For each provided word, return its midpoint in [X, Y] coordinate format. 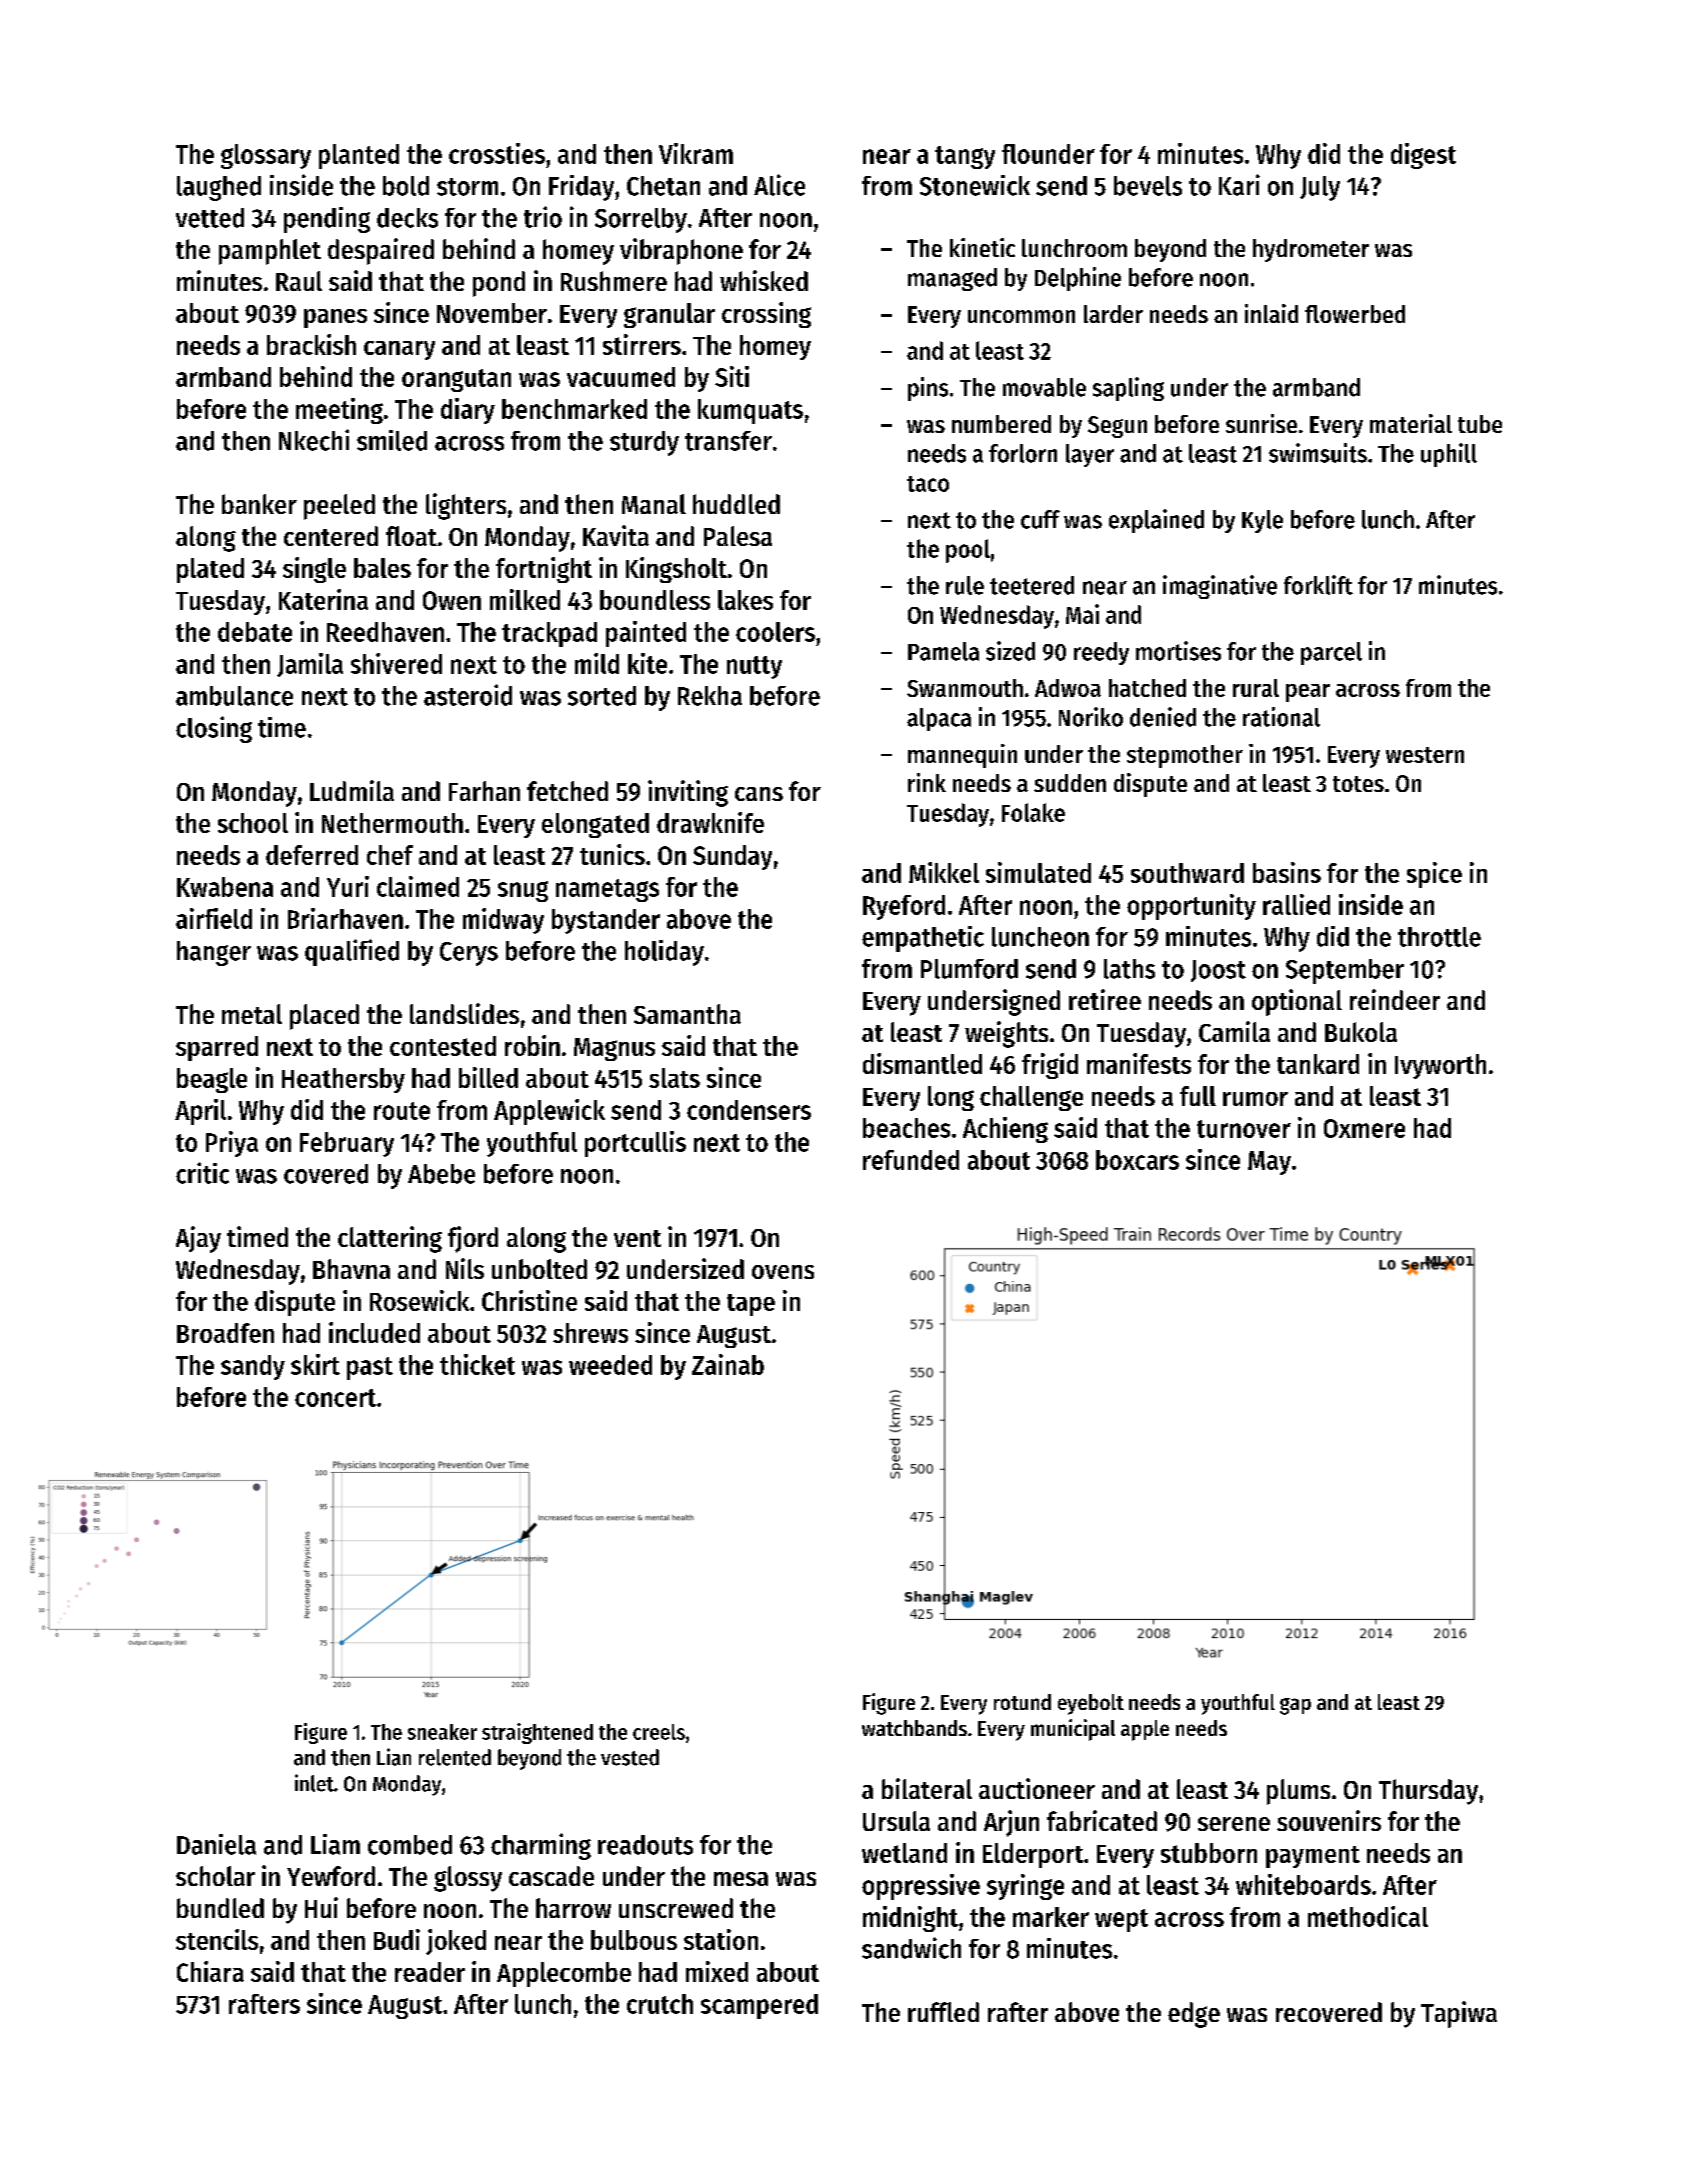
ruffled [943, 2012]
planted [359, 156]
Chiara [210, 1971]
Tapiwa [1459, 2014]
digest [1423, 156]
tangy [965, 157]
